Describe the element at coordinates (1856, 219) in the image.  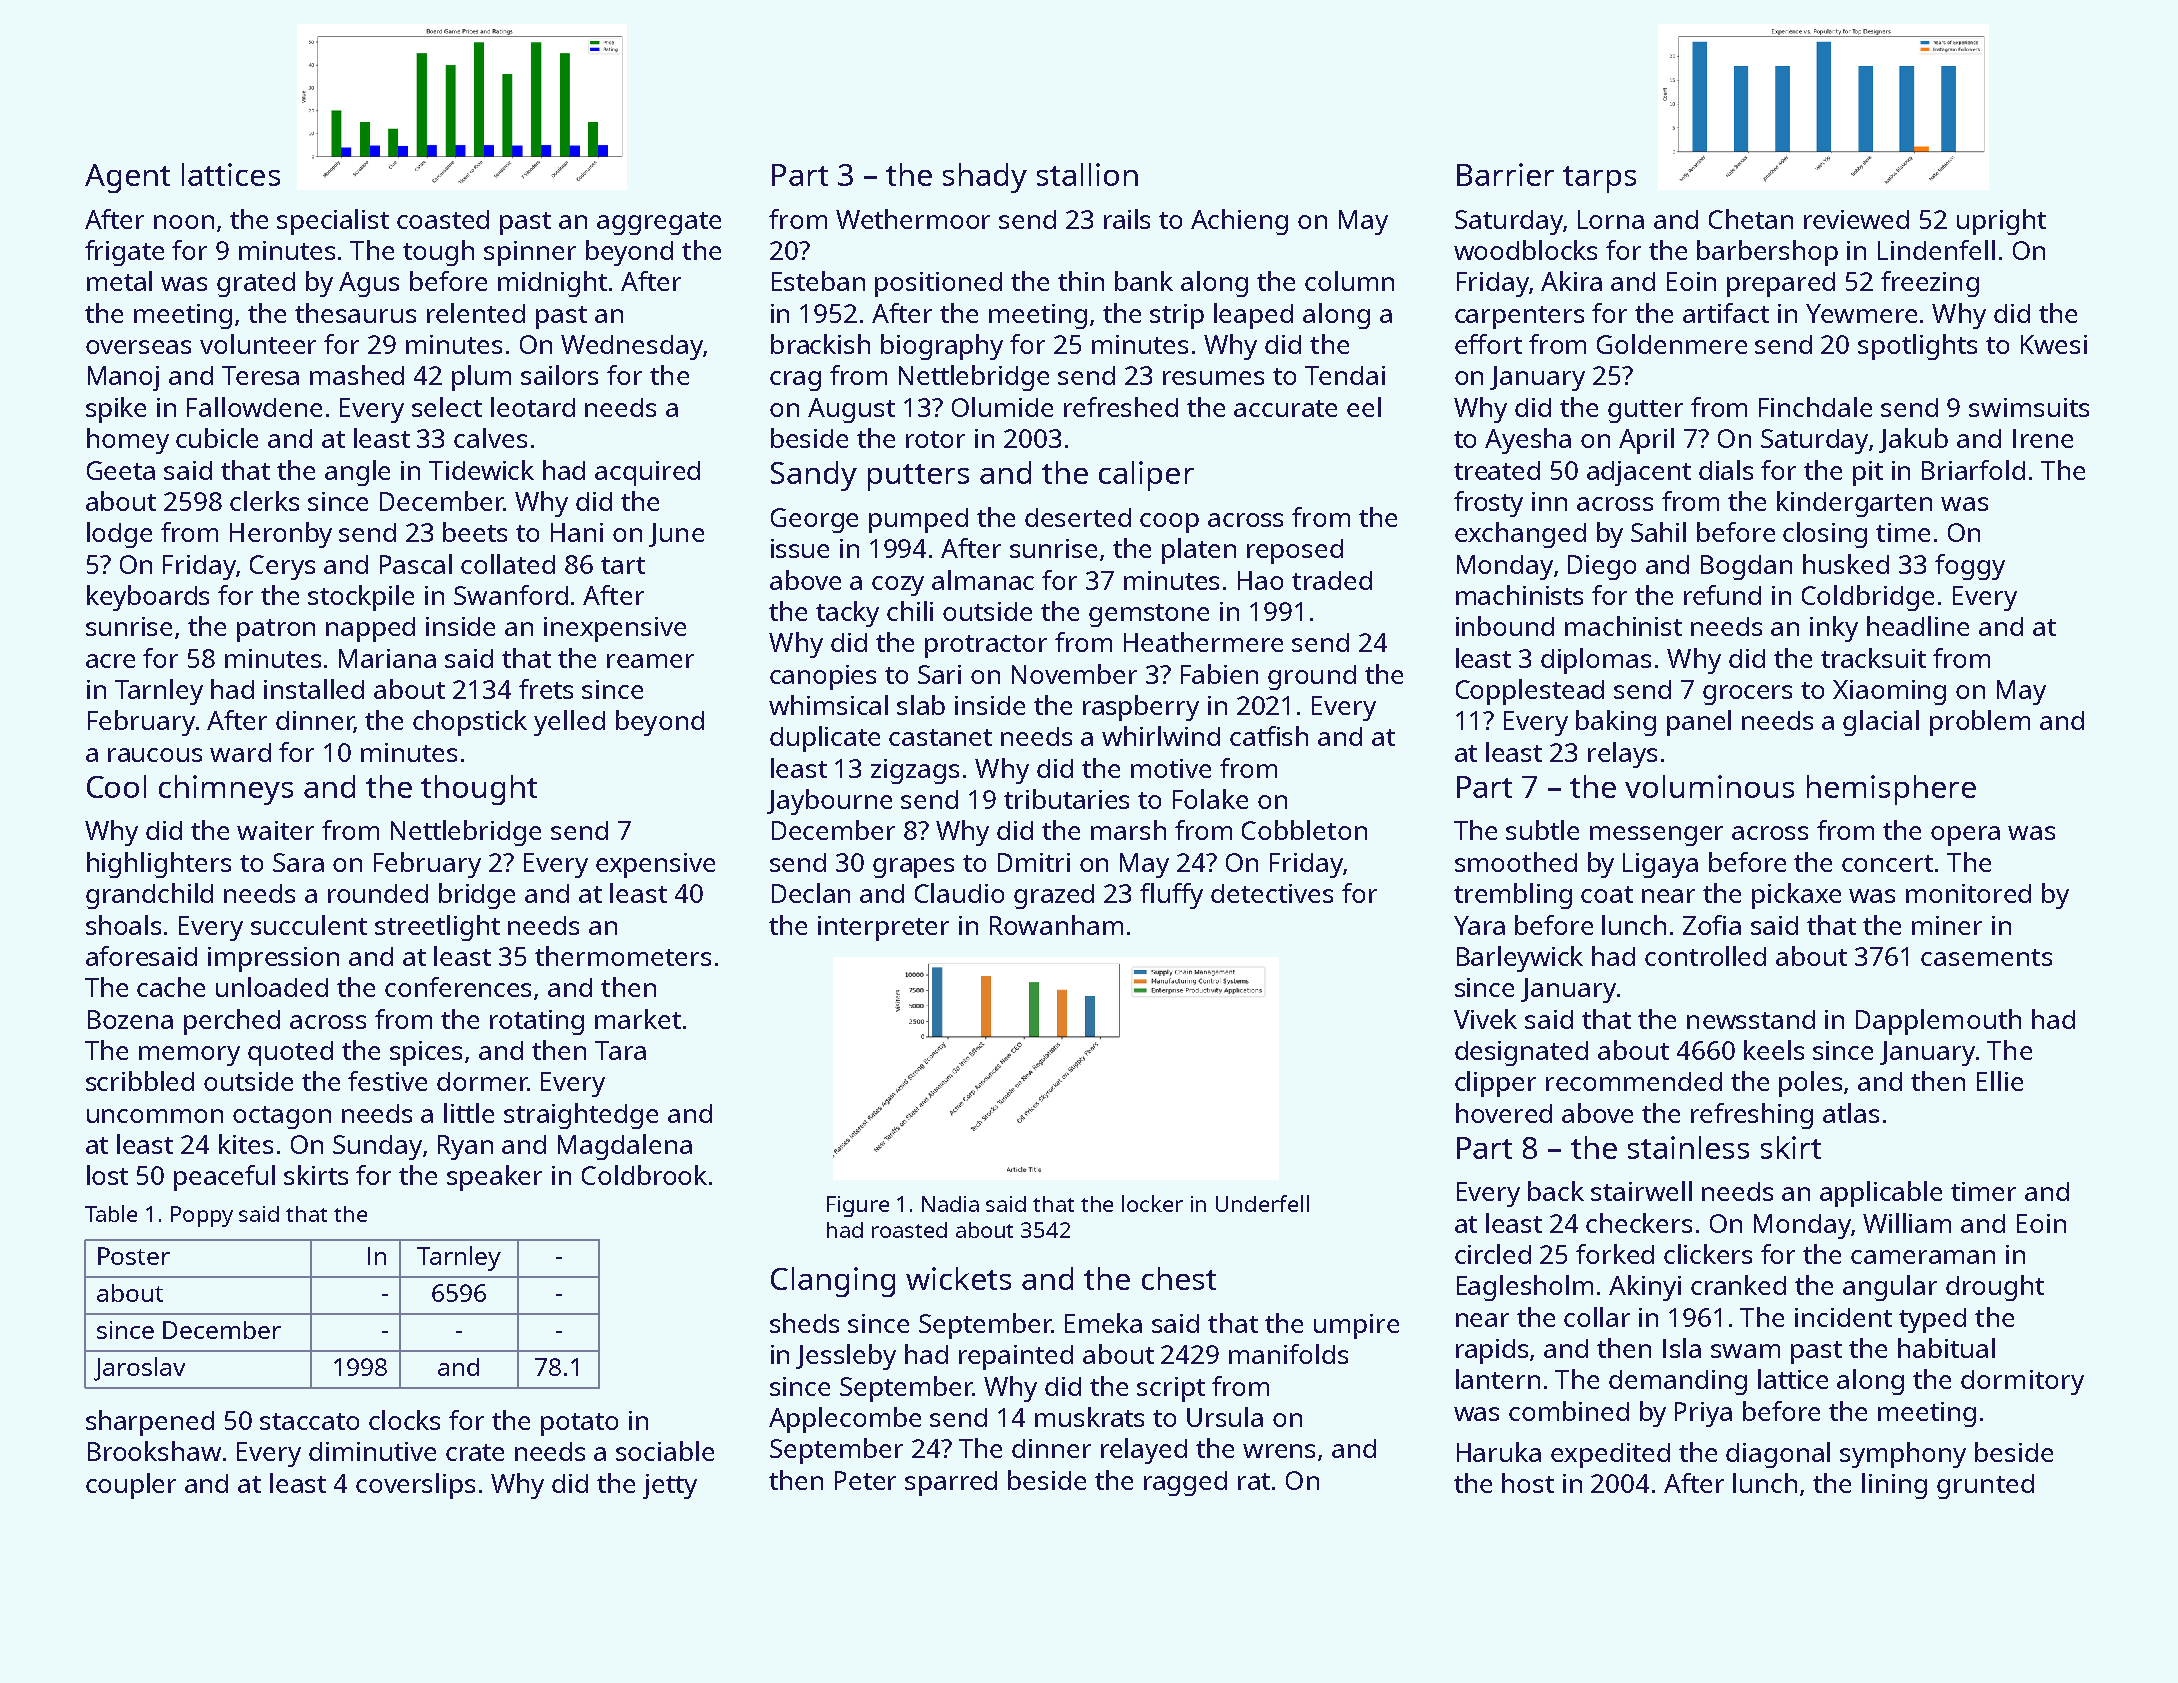
I see `reviewed` at that location.
